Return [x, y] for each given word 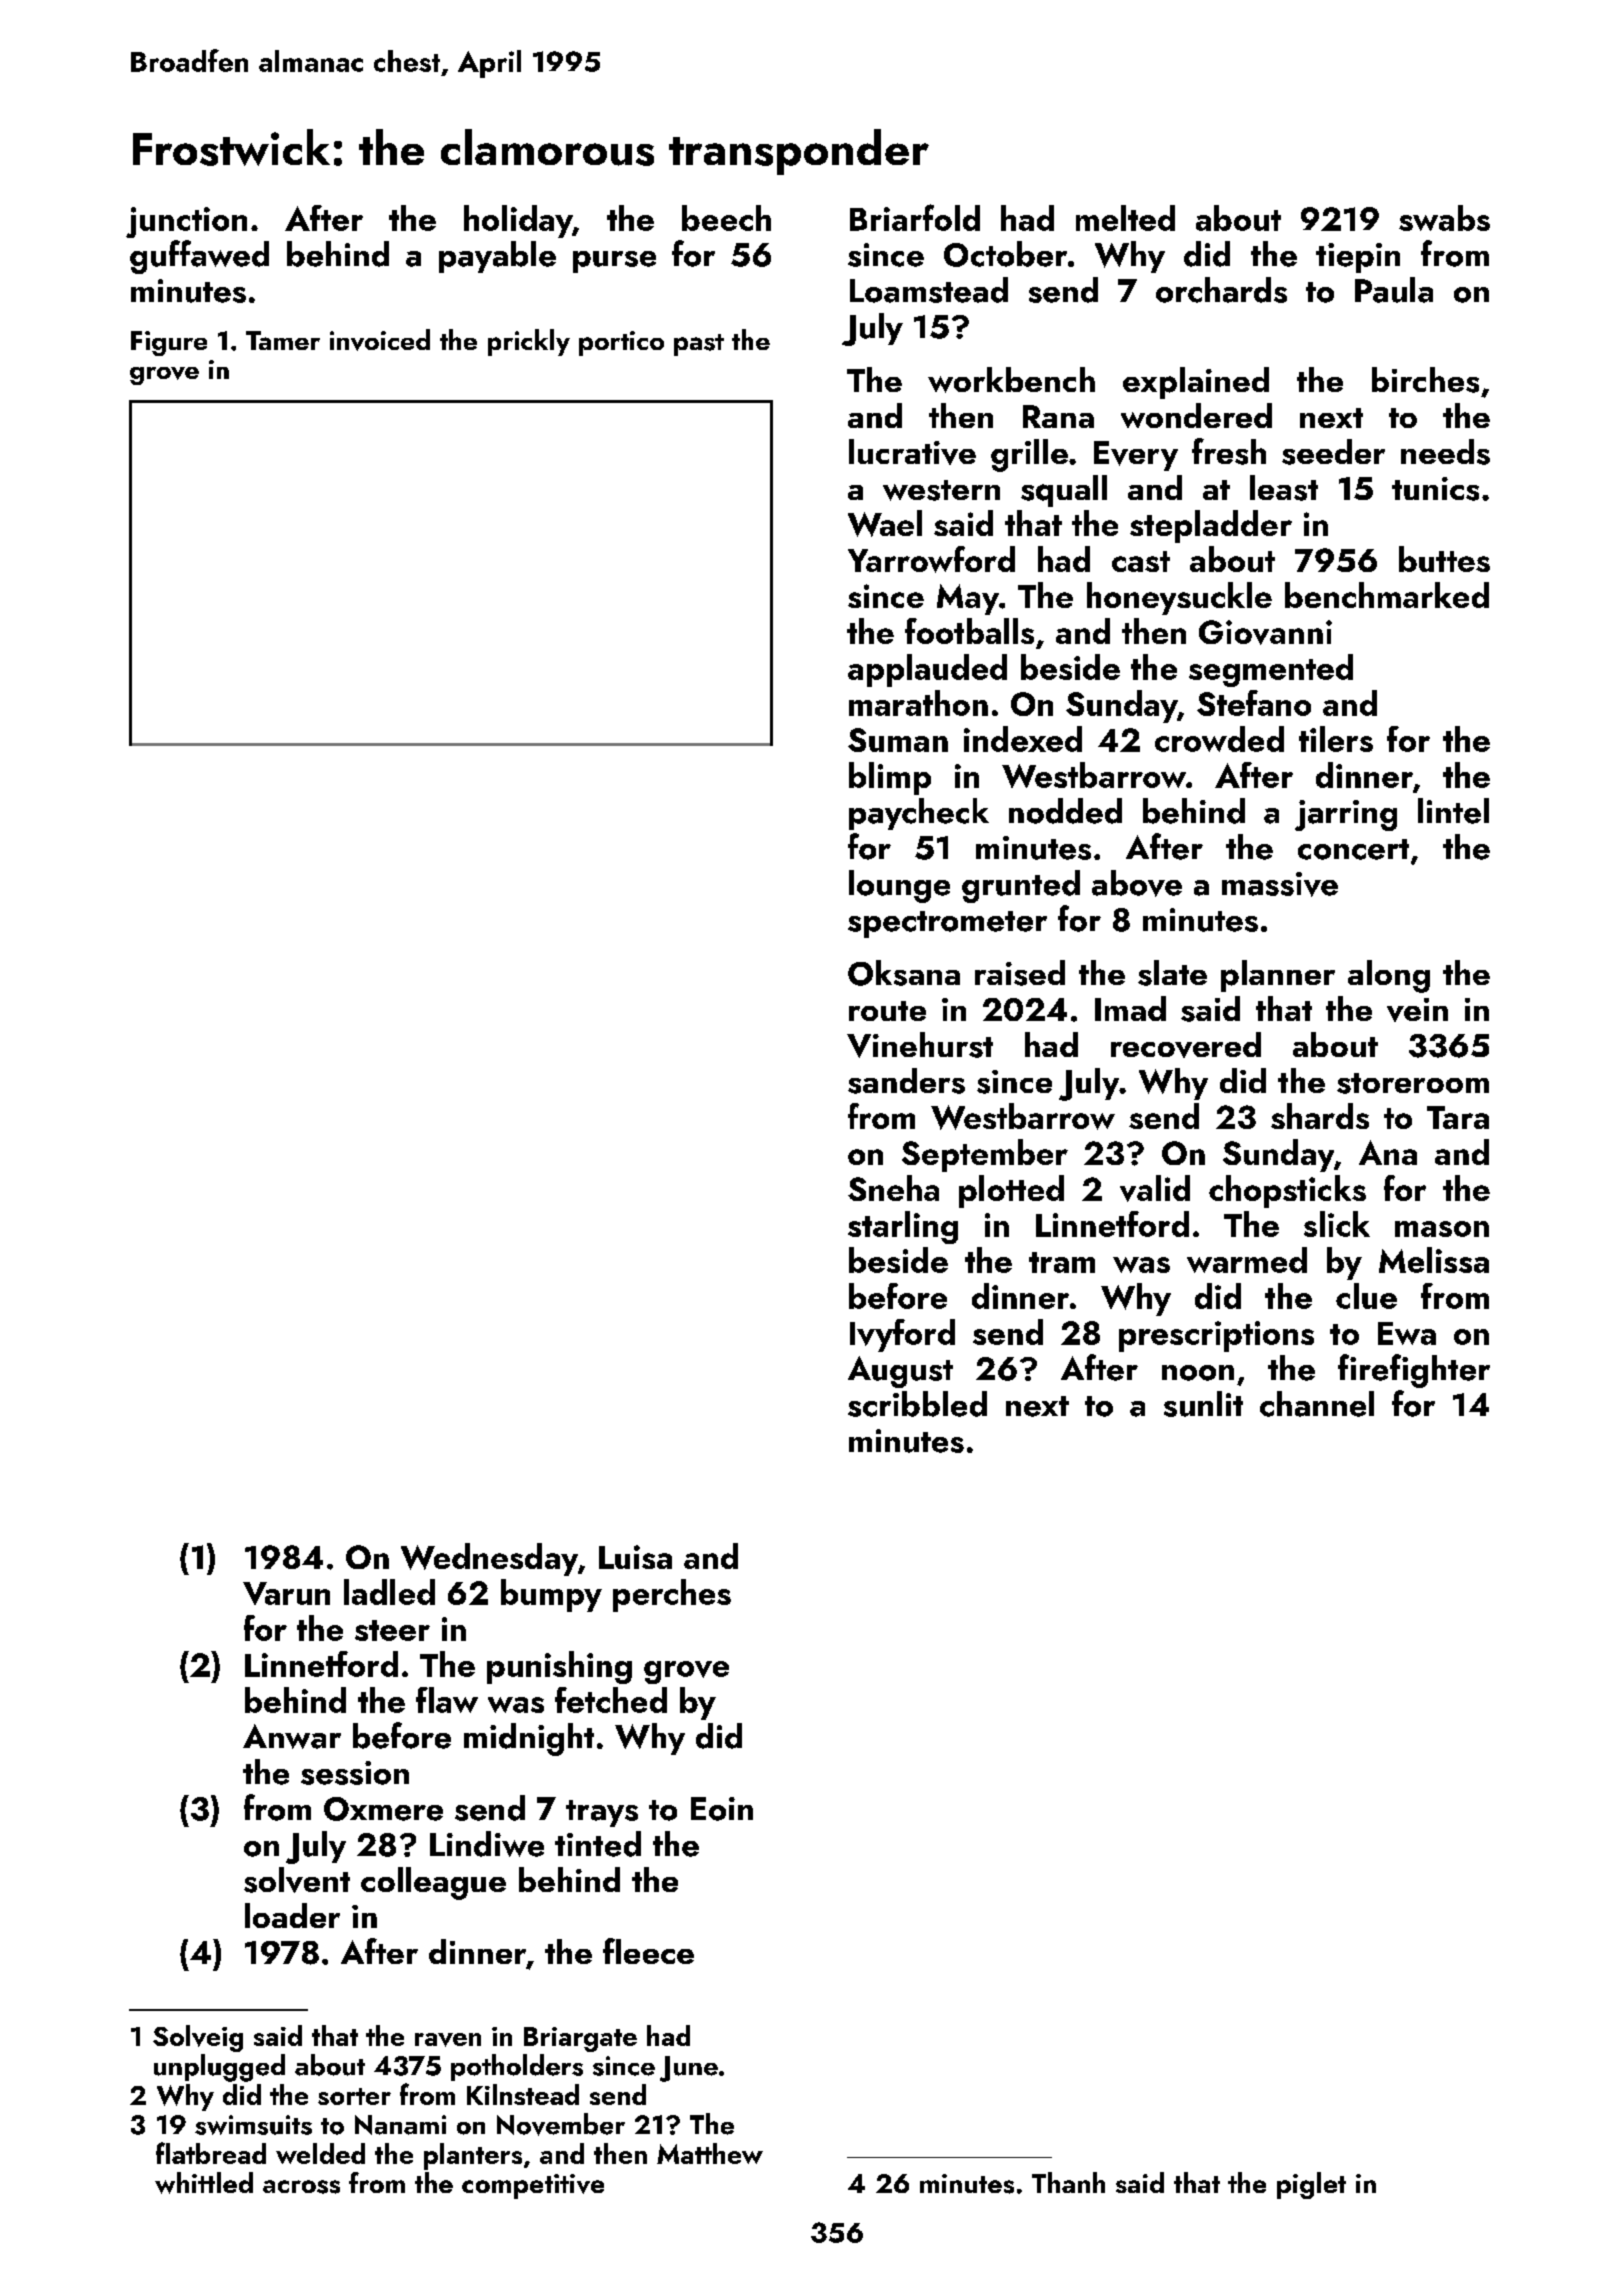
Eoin [722, 1809]
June [689, 2069]
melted [1125, 218]
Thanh [1068, 2182]
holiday [518, 221]
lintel [1453, 811]
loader [292, 1915]
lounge [899, 886]
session [355, 1773]
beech [726, 218]
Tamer [283, 340]
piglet [1311, 2185]
